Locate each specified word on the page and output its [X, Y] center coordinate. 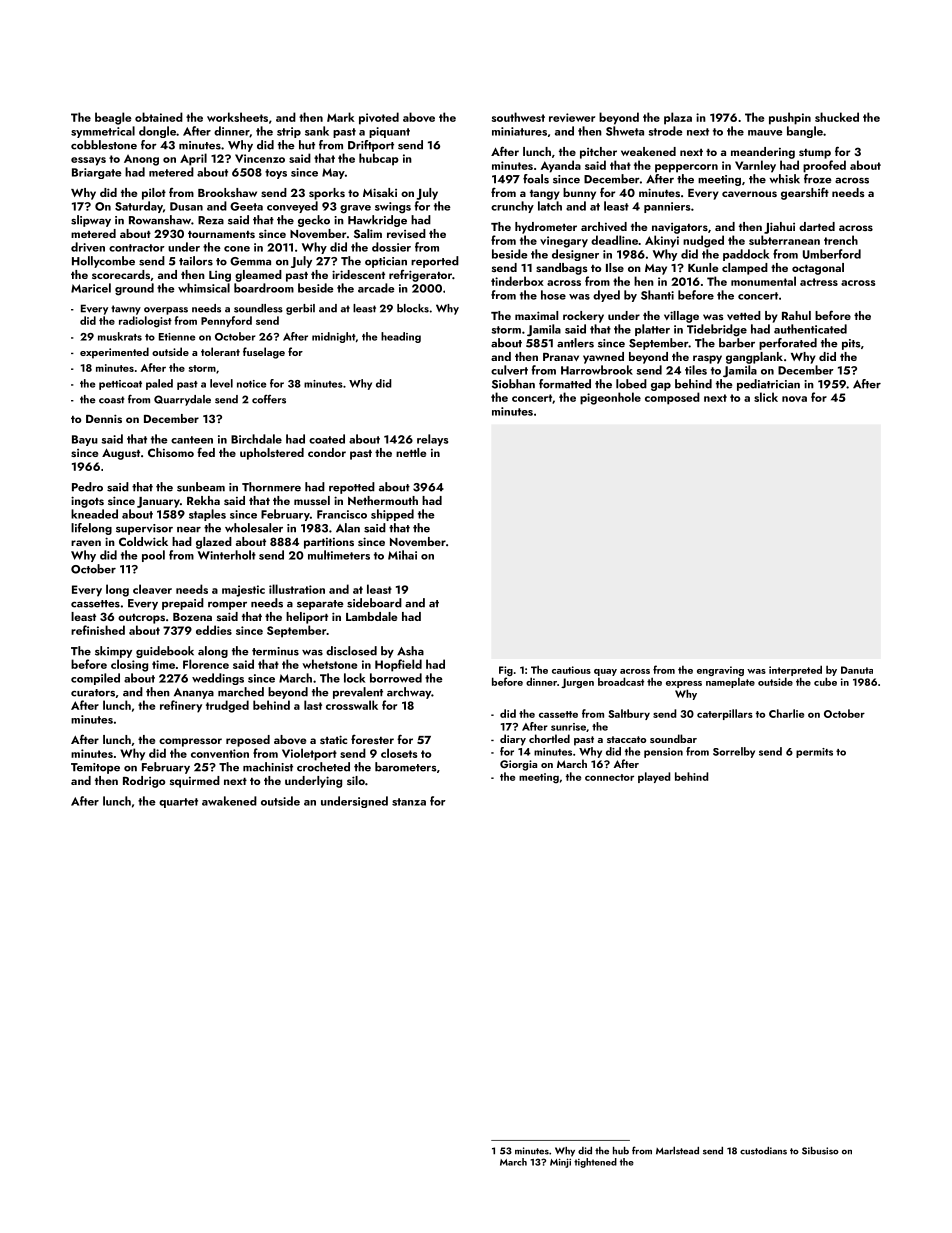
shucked [837, 117]
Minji [560, 1163]
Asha [410, 651]
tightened [595, 1163]
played [654, 777]
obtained [159, 117]
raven [86, 543]
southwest [518, 117]
